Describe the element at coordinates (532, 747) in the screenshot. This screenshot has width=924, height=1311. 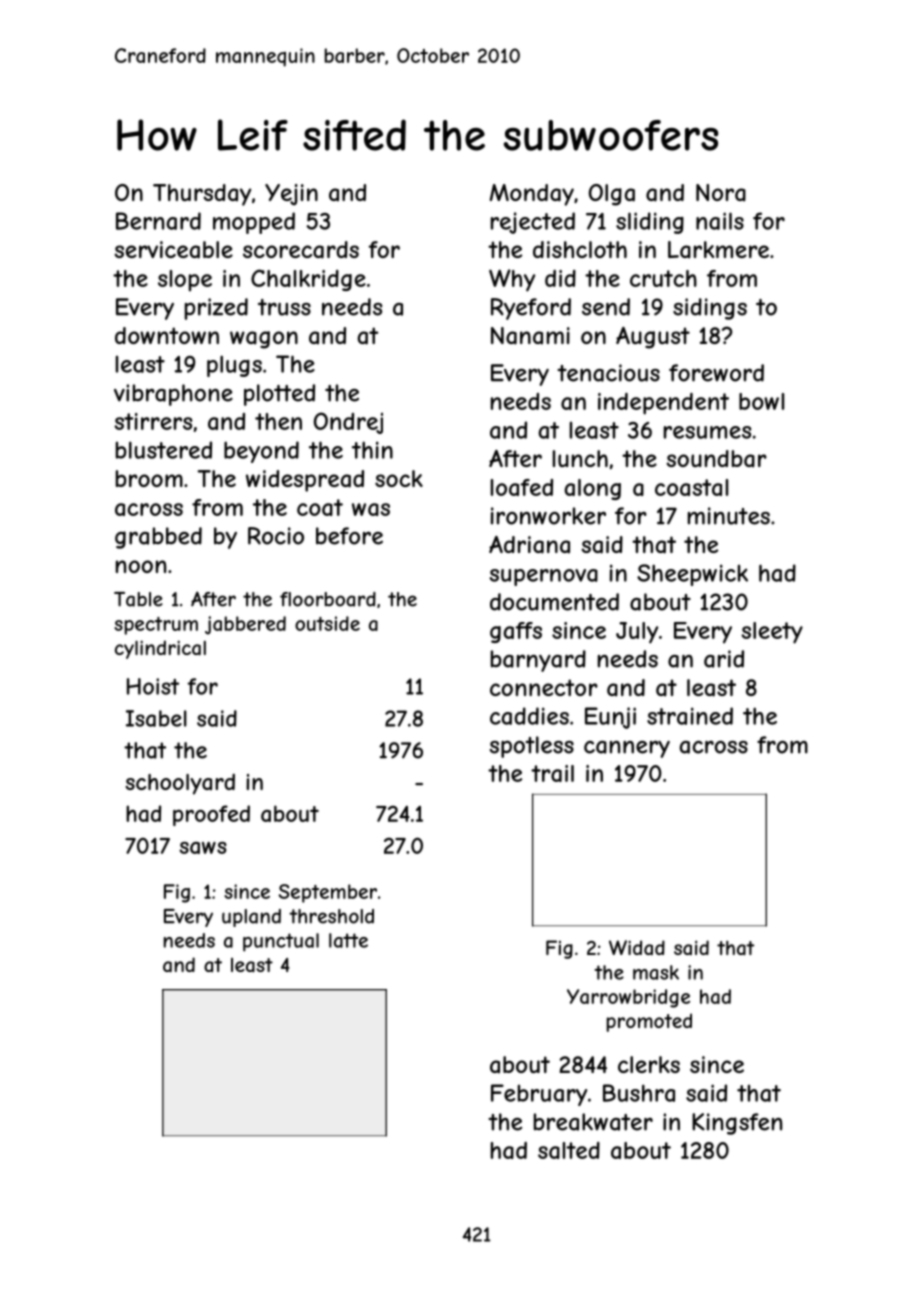
I see `spotless` at that location.
